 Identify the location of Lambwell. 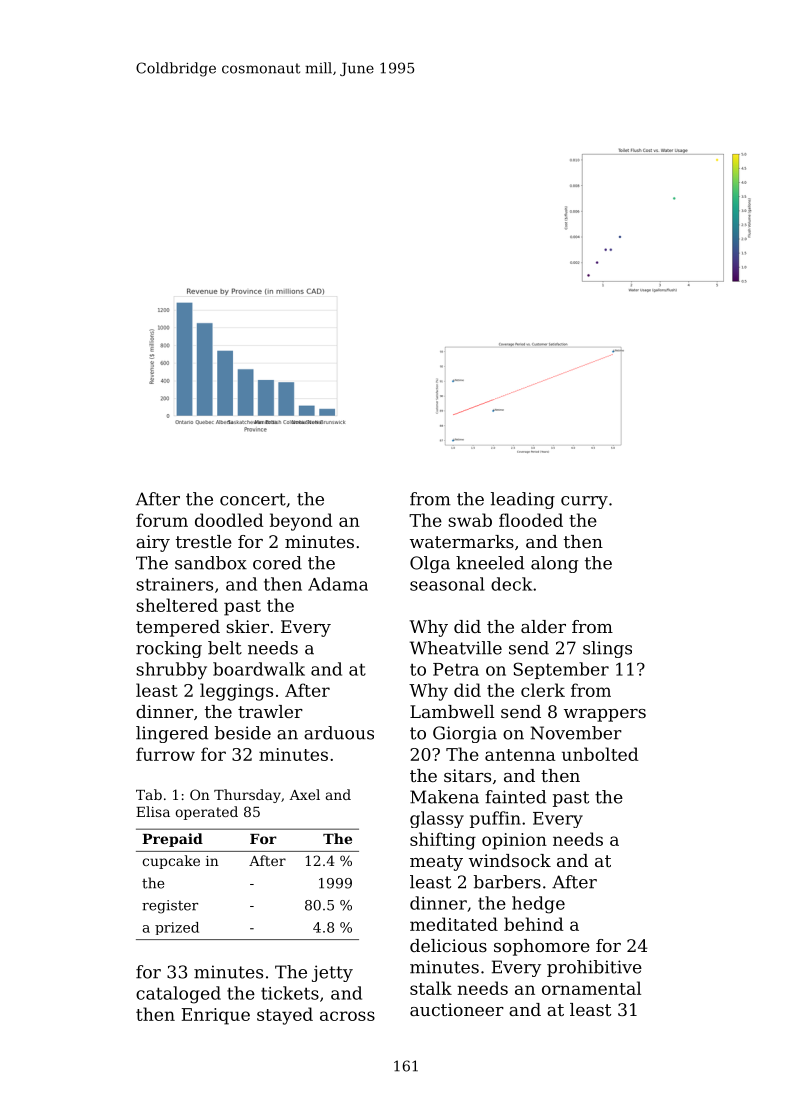
(452, 711).
